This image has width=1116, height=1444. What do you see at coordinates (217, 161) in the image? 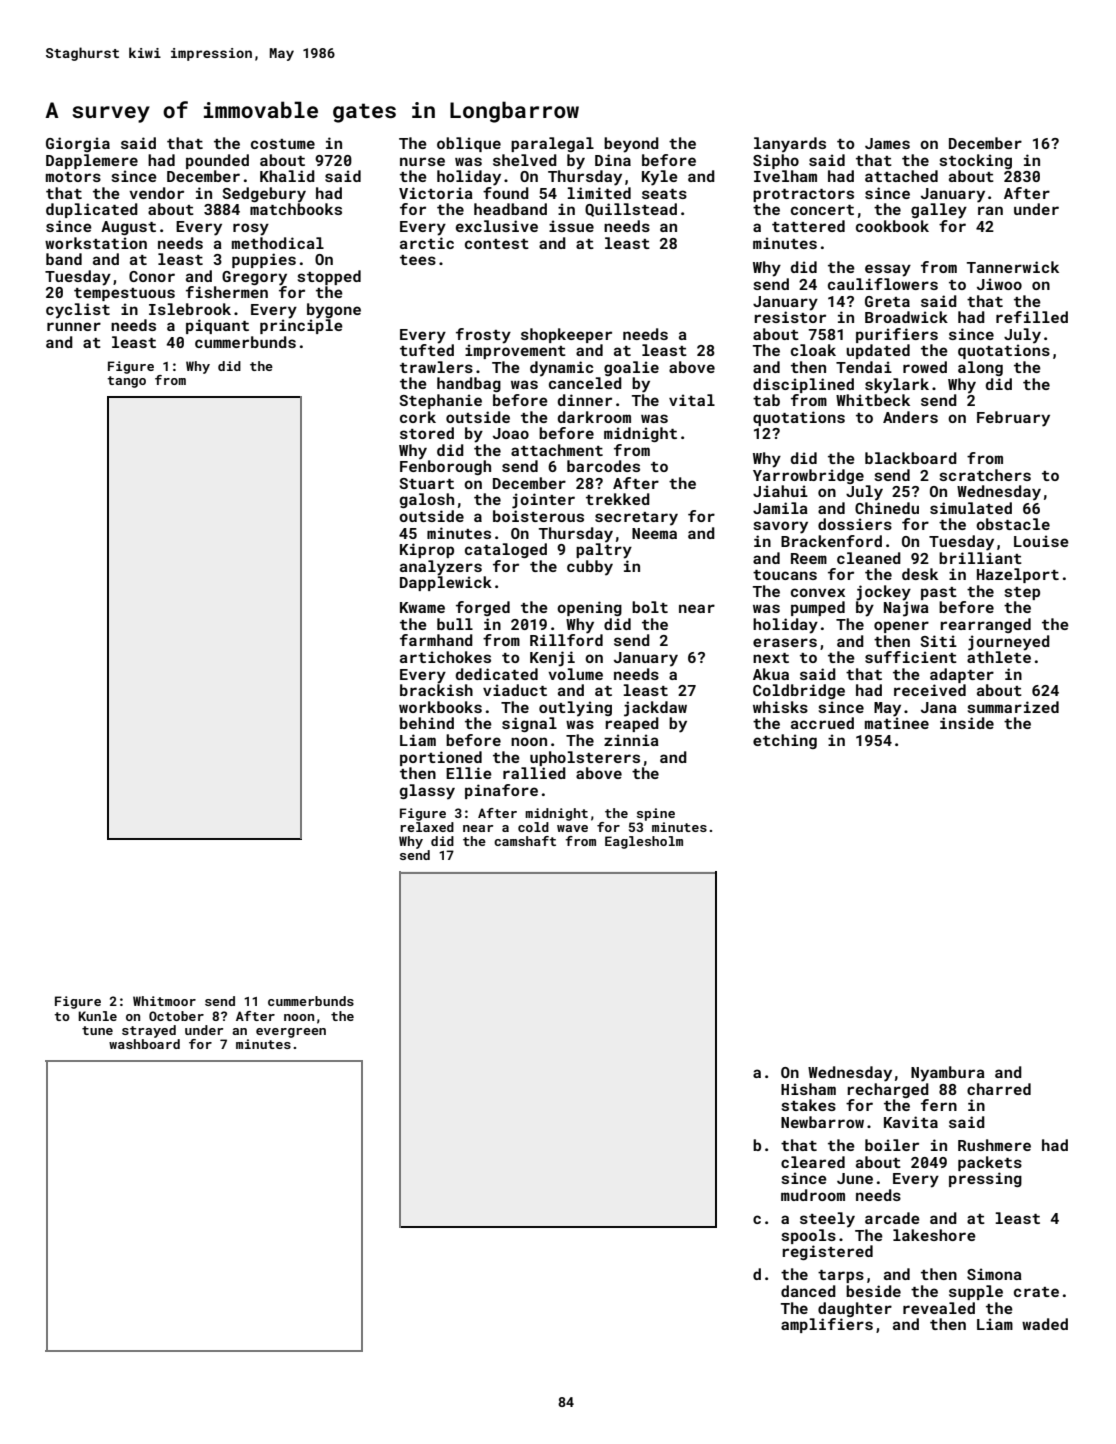
I see `pounded` at bounding box center [217, 161].
